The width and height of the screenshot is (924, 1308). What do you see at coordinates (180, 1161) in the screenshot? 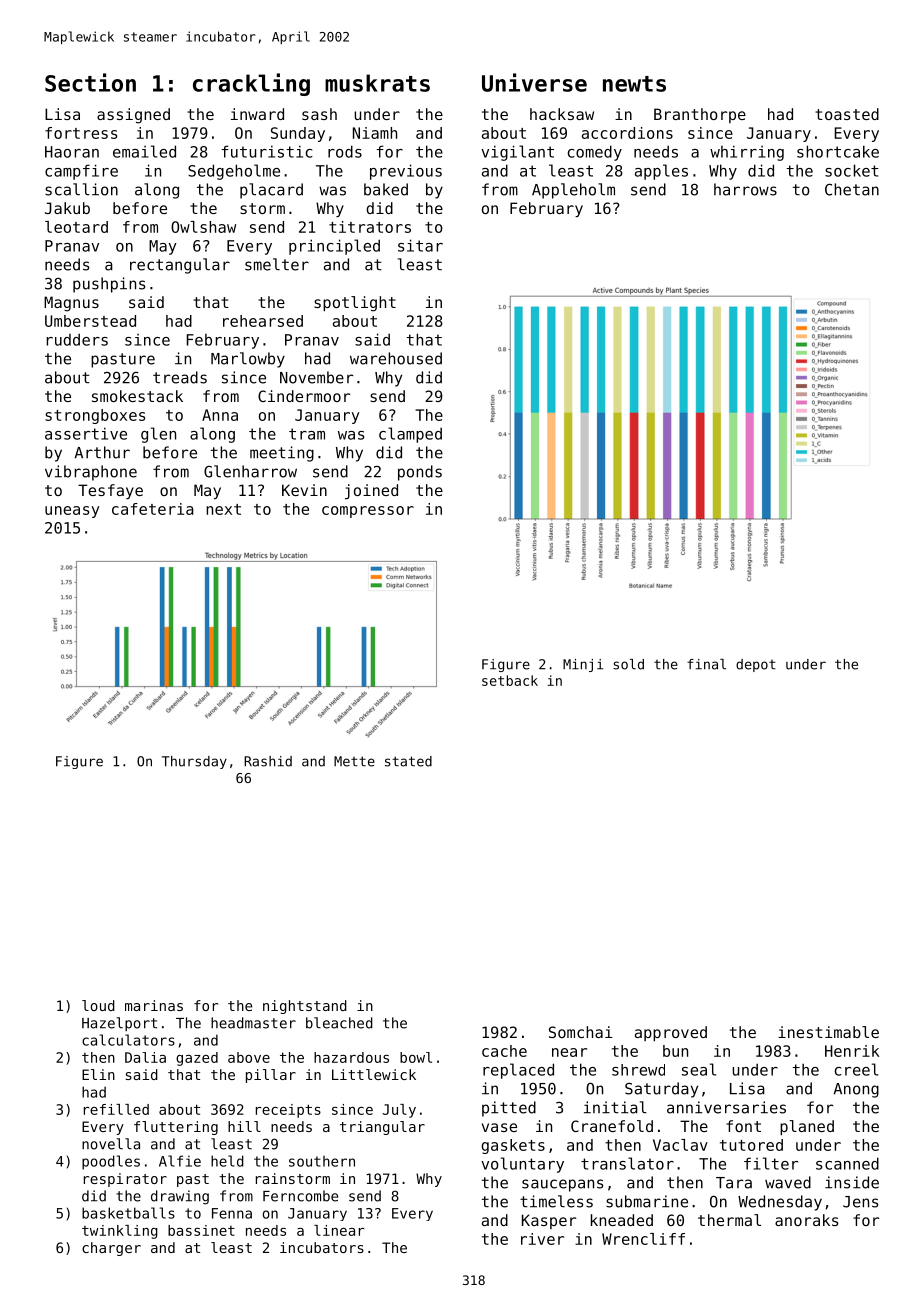
I see `Alfie` at bounding box center [180, 1161].
